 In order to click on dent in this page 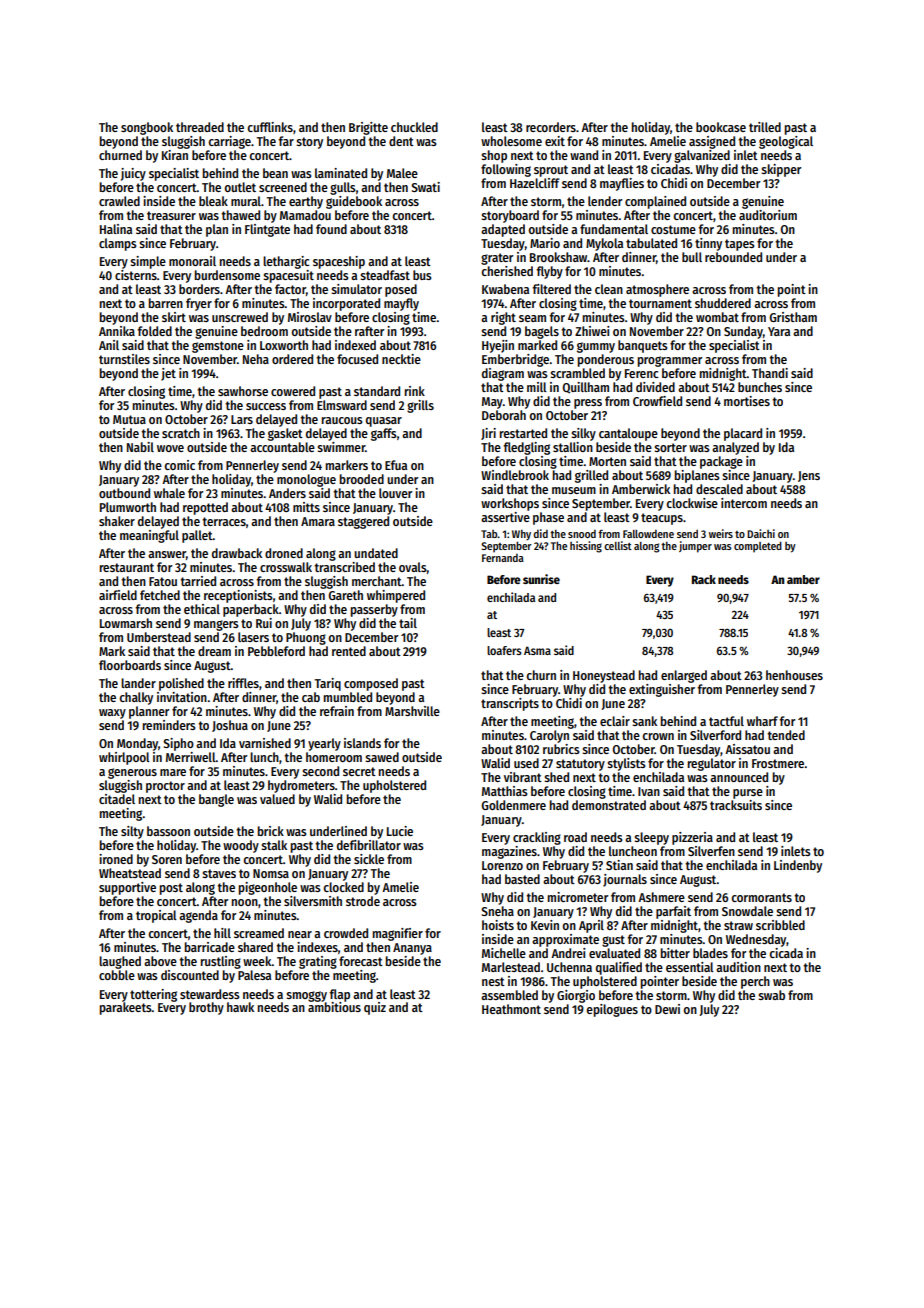, I will do `click(401, 141)`.
